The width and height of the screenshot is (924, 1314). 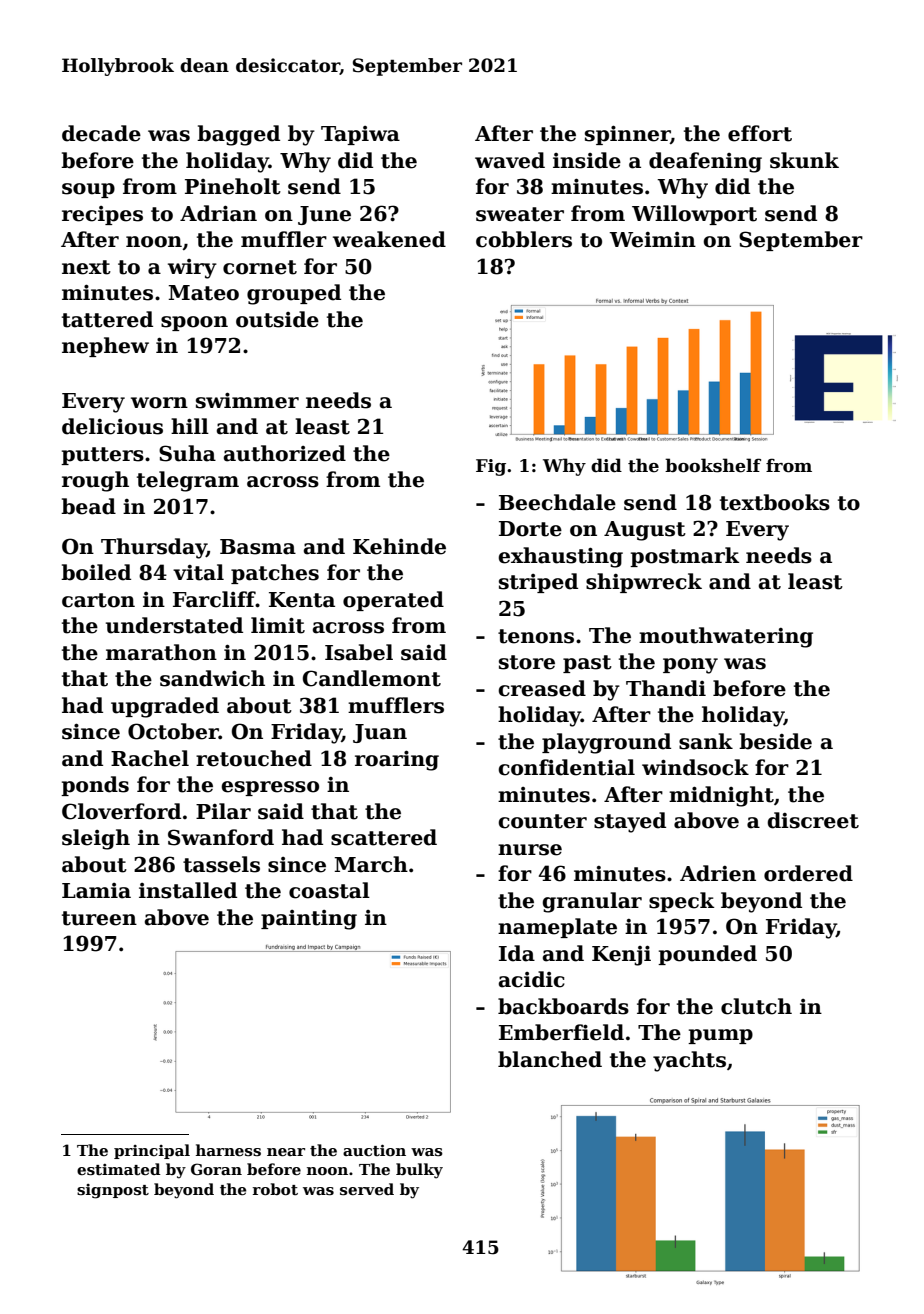 What do you see at coordinates (309, 920) in the screenshot?
I see `painting` at bounding box center [309, 920].
